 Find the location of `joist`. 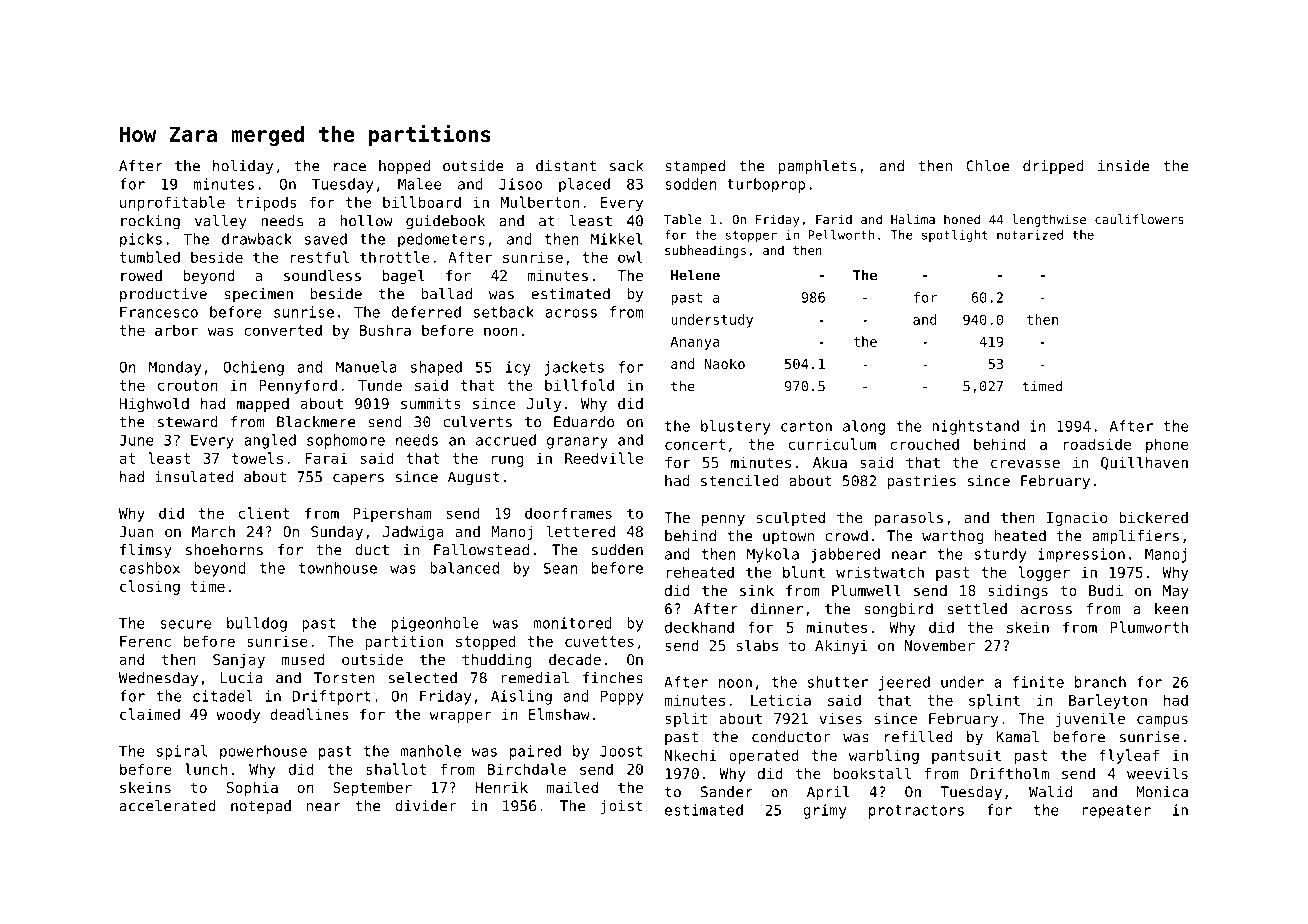

joist is located at coordinates (622, 807).
